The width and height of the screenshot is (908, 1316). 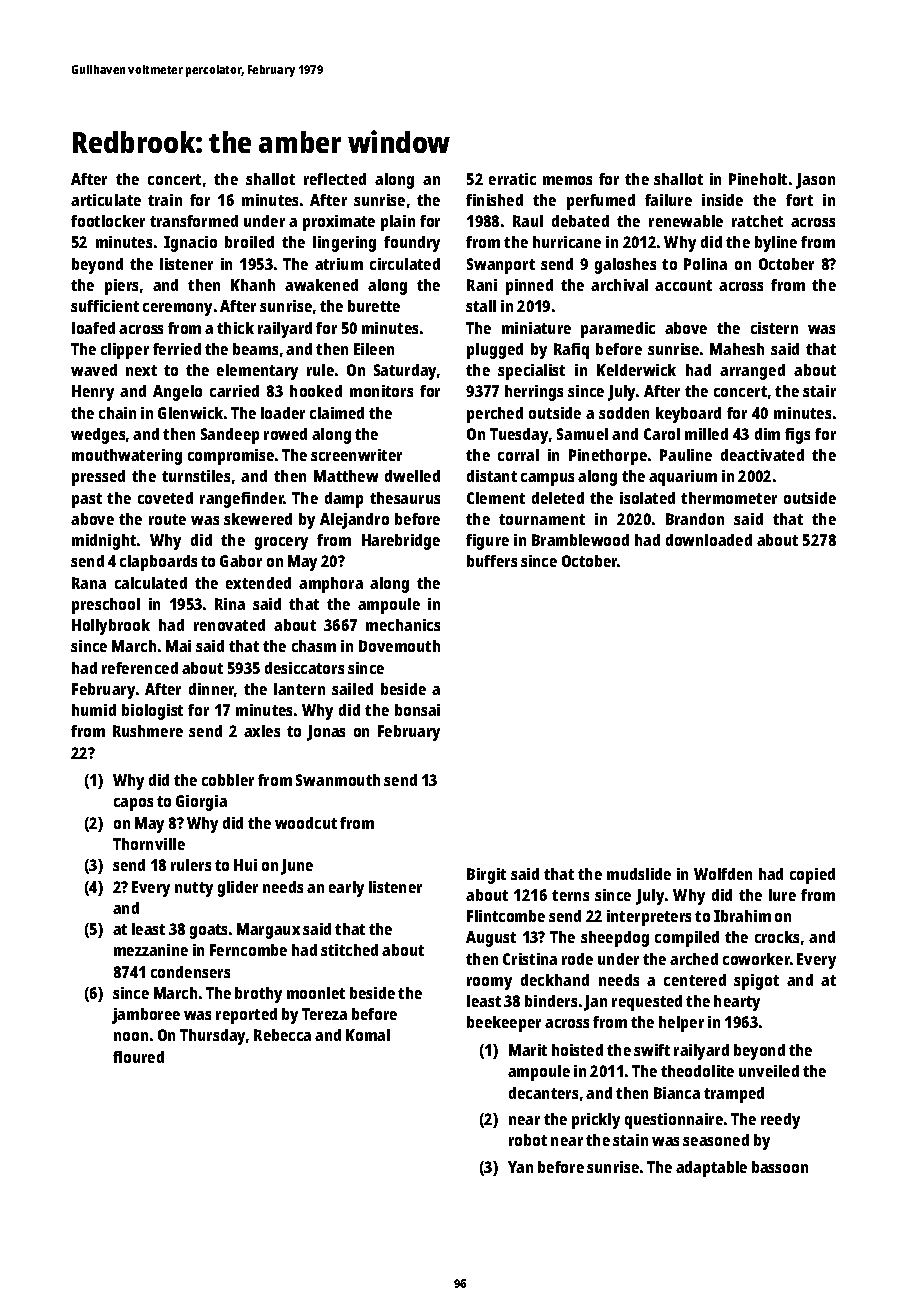 I want to click on fort, so click(x=799, y=200).
